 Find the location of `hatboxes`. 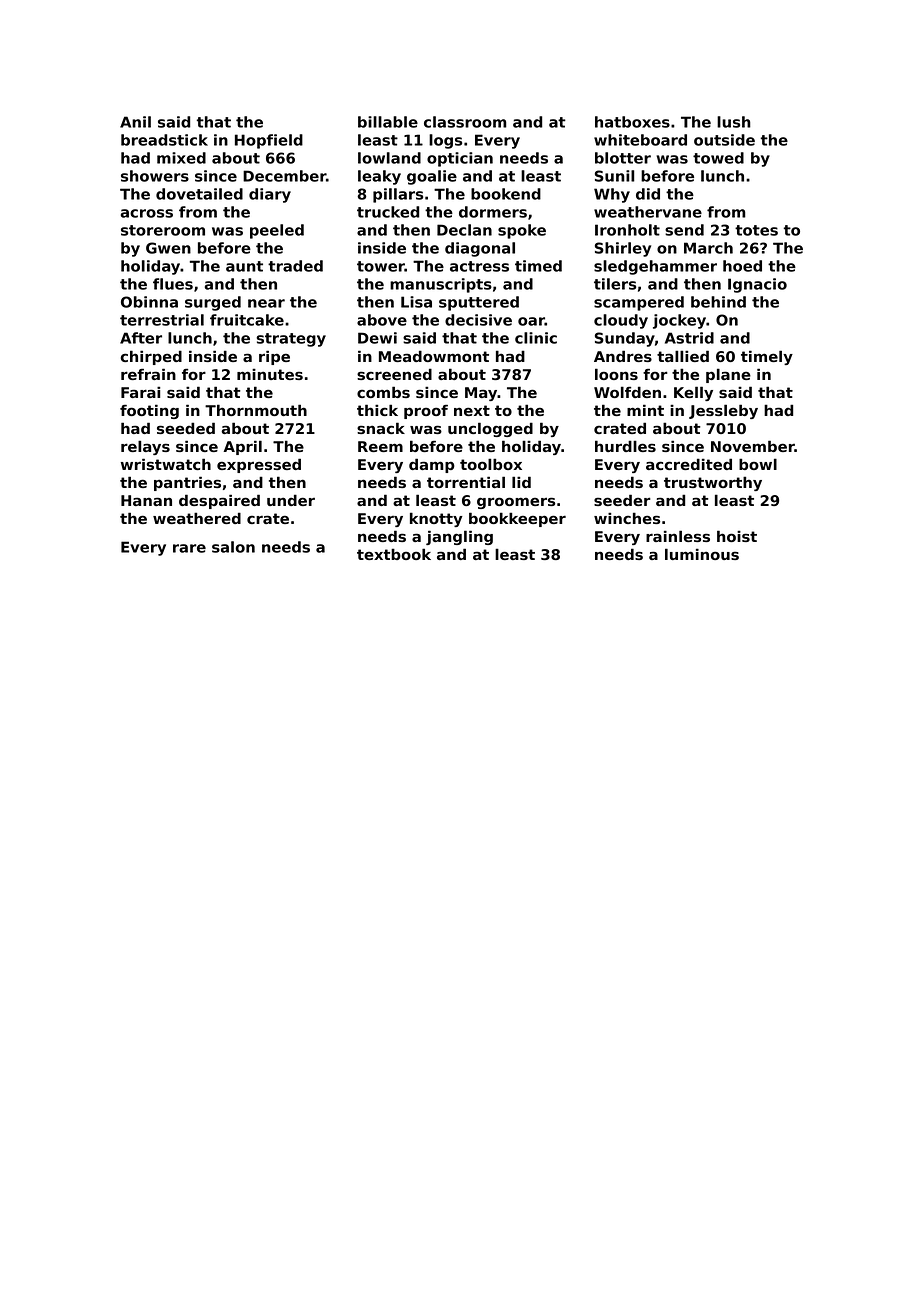

hatboxes is located at coordinates (632, 122).
